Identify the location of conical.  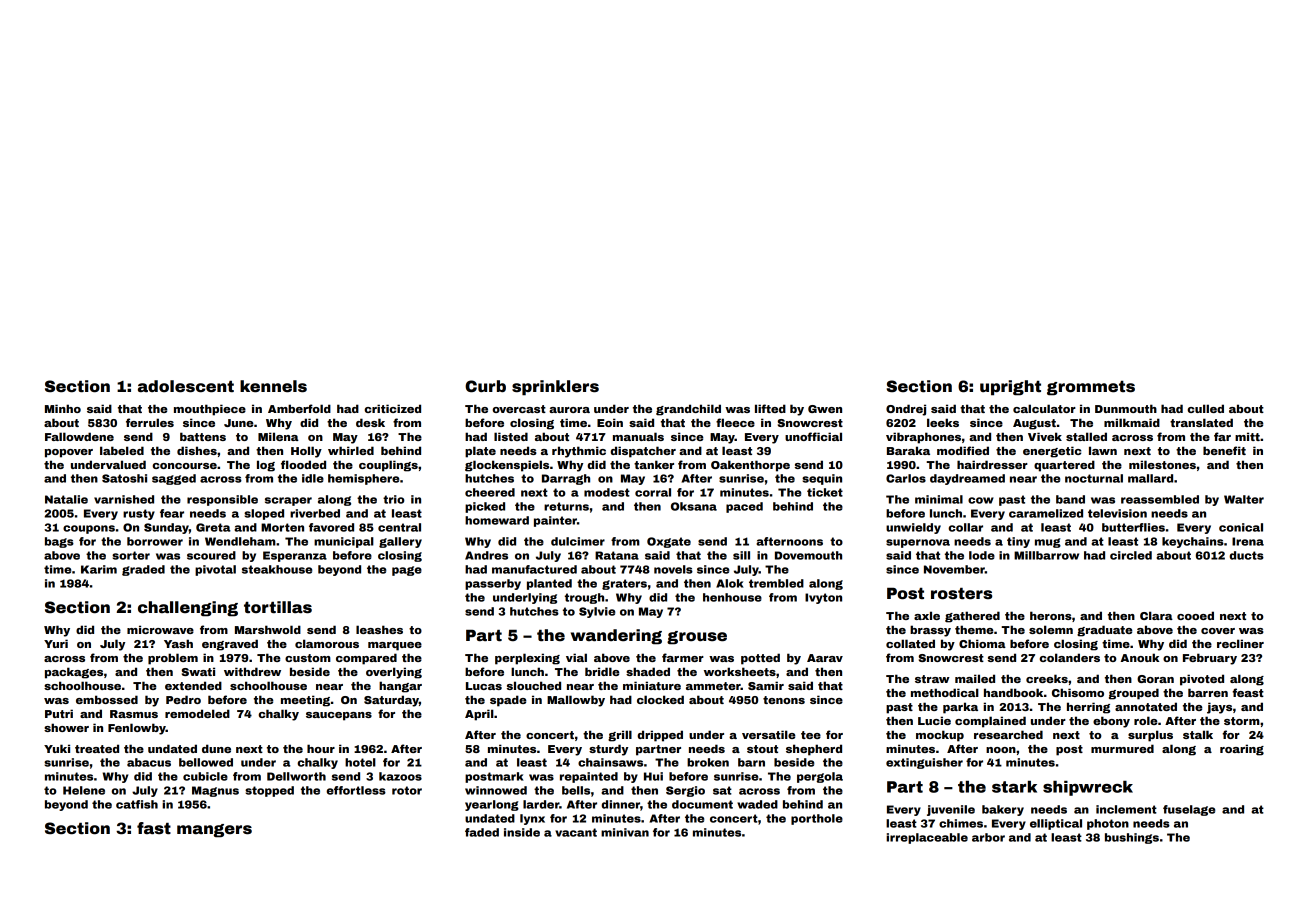
(1241, 527).
